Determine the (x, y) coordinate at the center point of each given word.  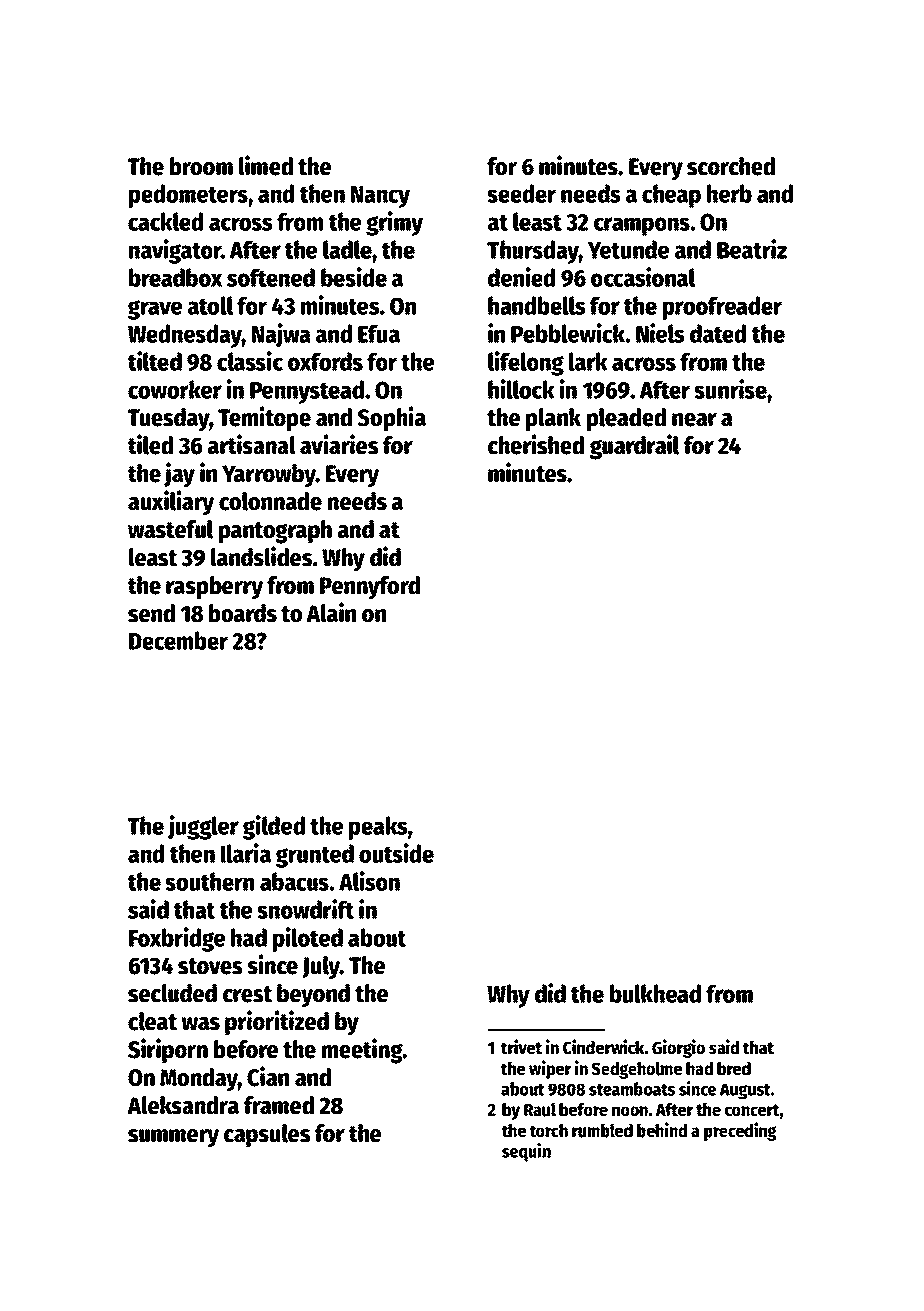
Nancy (380, 197)
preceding (740, 1131)
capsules (267, 1135)
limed (266, 165)
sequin (526, 1152)
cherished (536, 444)
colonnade (270, 501)
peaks (378, 828)
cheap (671, 196)
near (694, 420)
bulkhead (655, 993)
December (178, 640)
